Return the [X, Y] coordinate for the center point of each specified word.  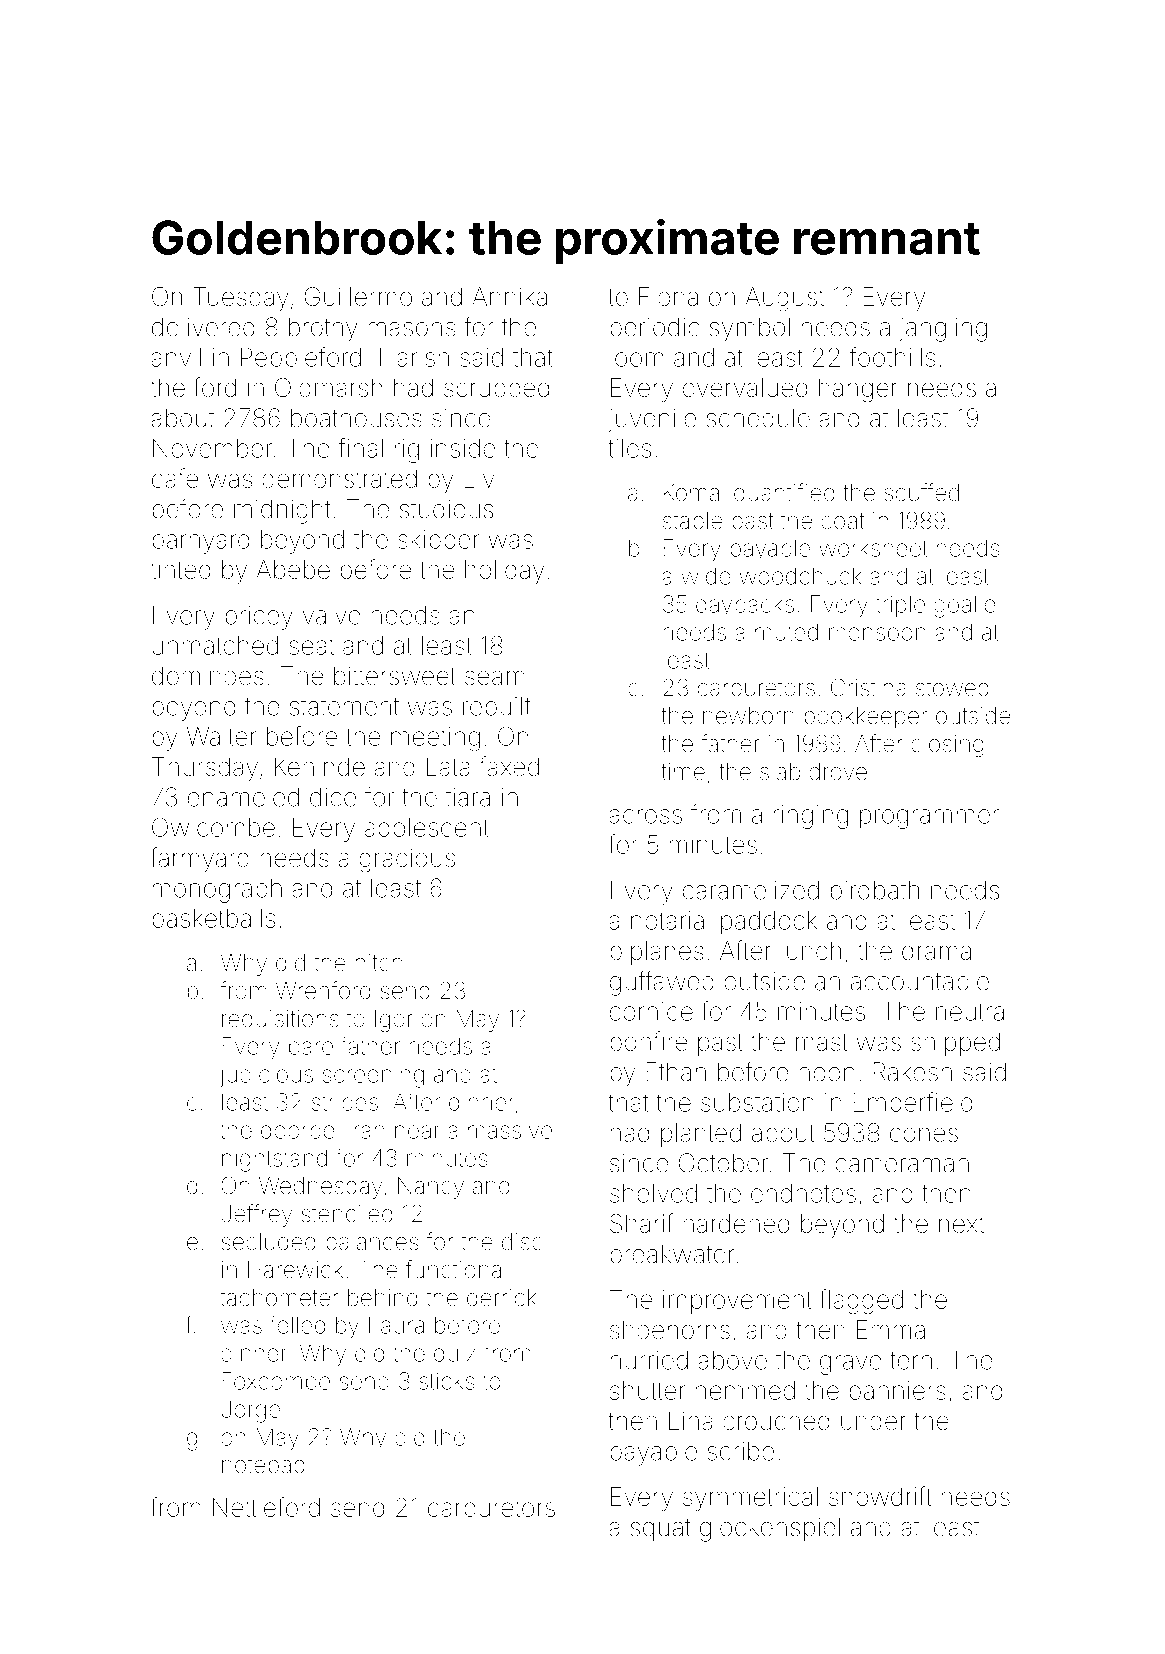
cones [924, 1134]
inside [462, 448]
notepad [263, 1467]
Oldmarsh [328, 387]
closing [947, 746]
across [645, 816]
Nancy [431, 1188]
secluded [268, 1242]
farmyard [200, 859]
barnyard [201, 542]
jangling [943, 329]
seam [495, 677]
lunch [811, 950]
